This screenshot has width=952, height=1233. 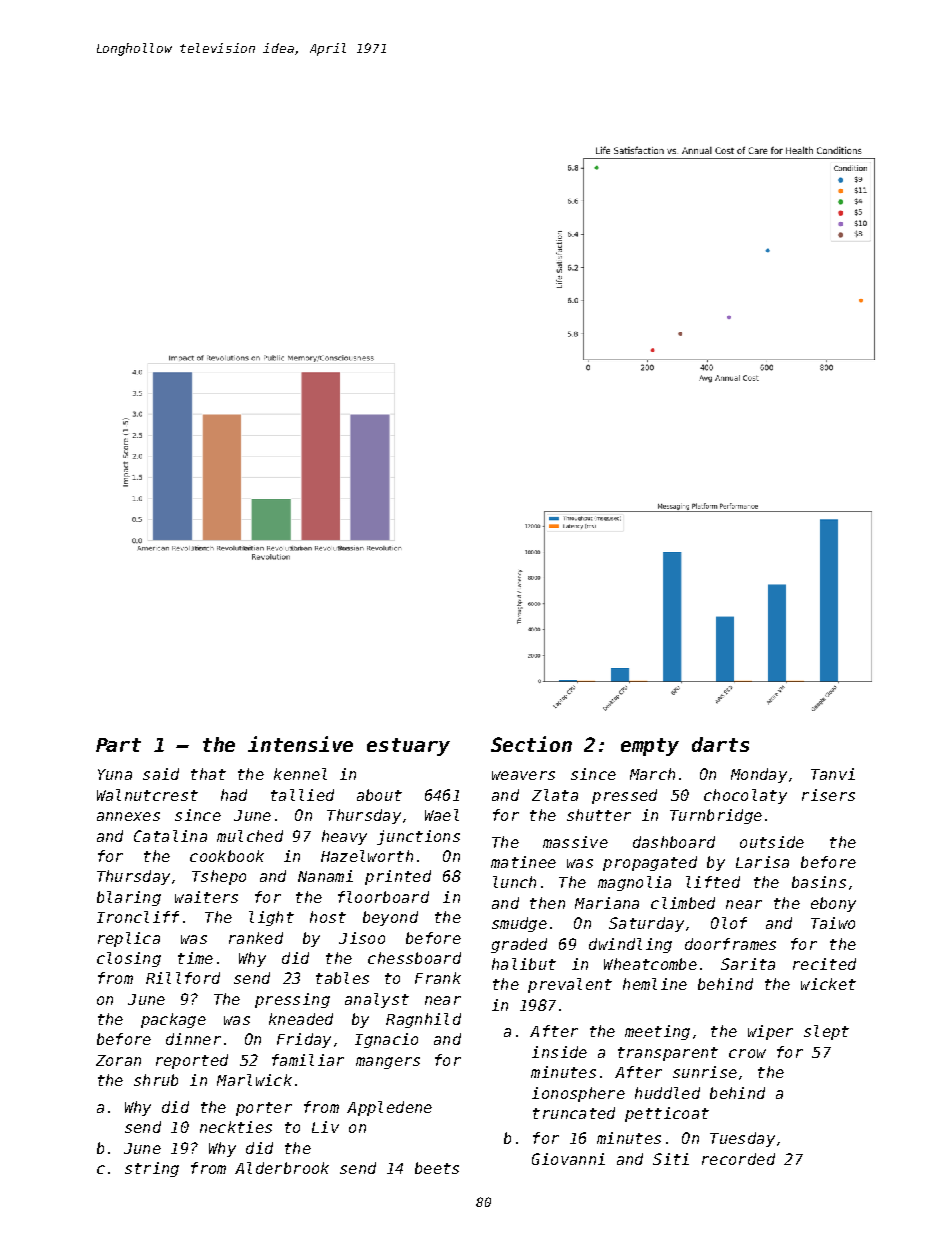 I want to click on Turnbridge, so click(x=716, y=816).
